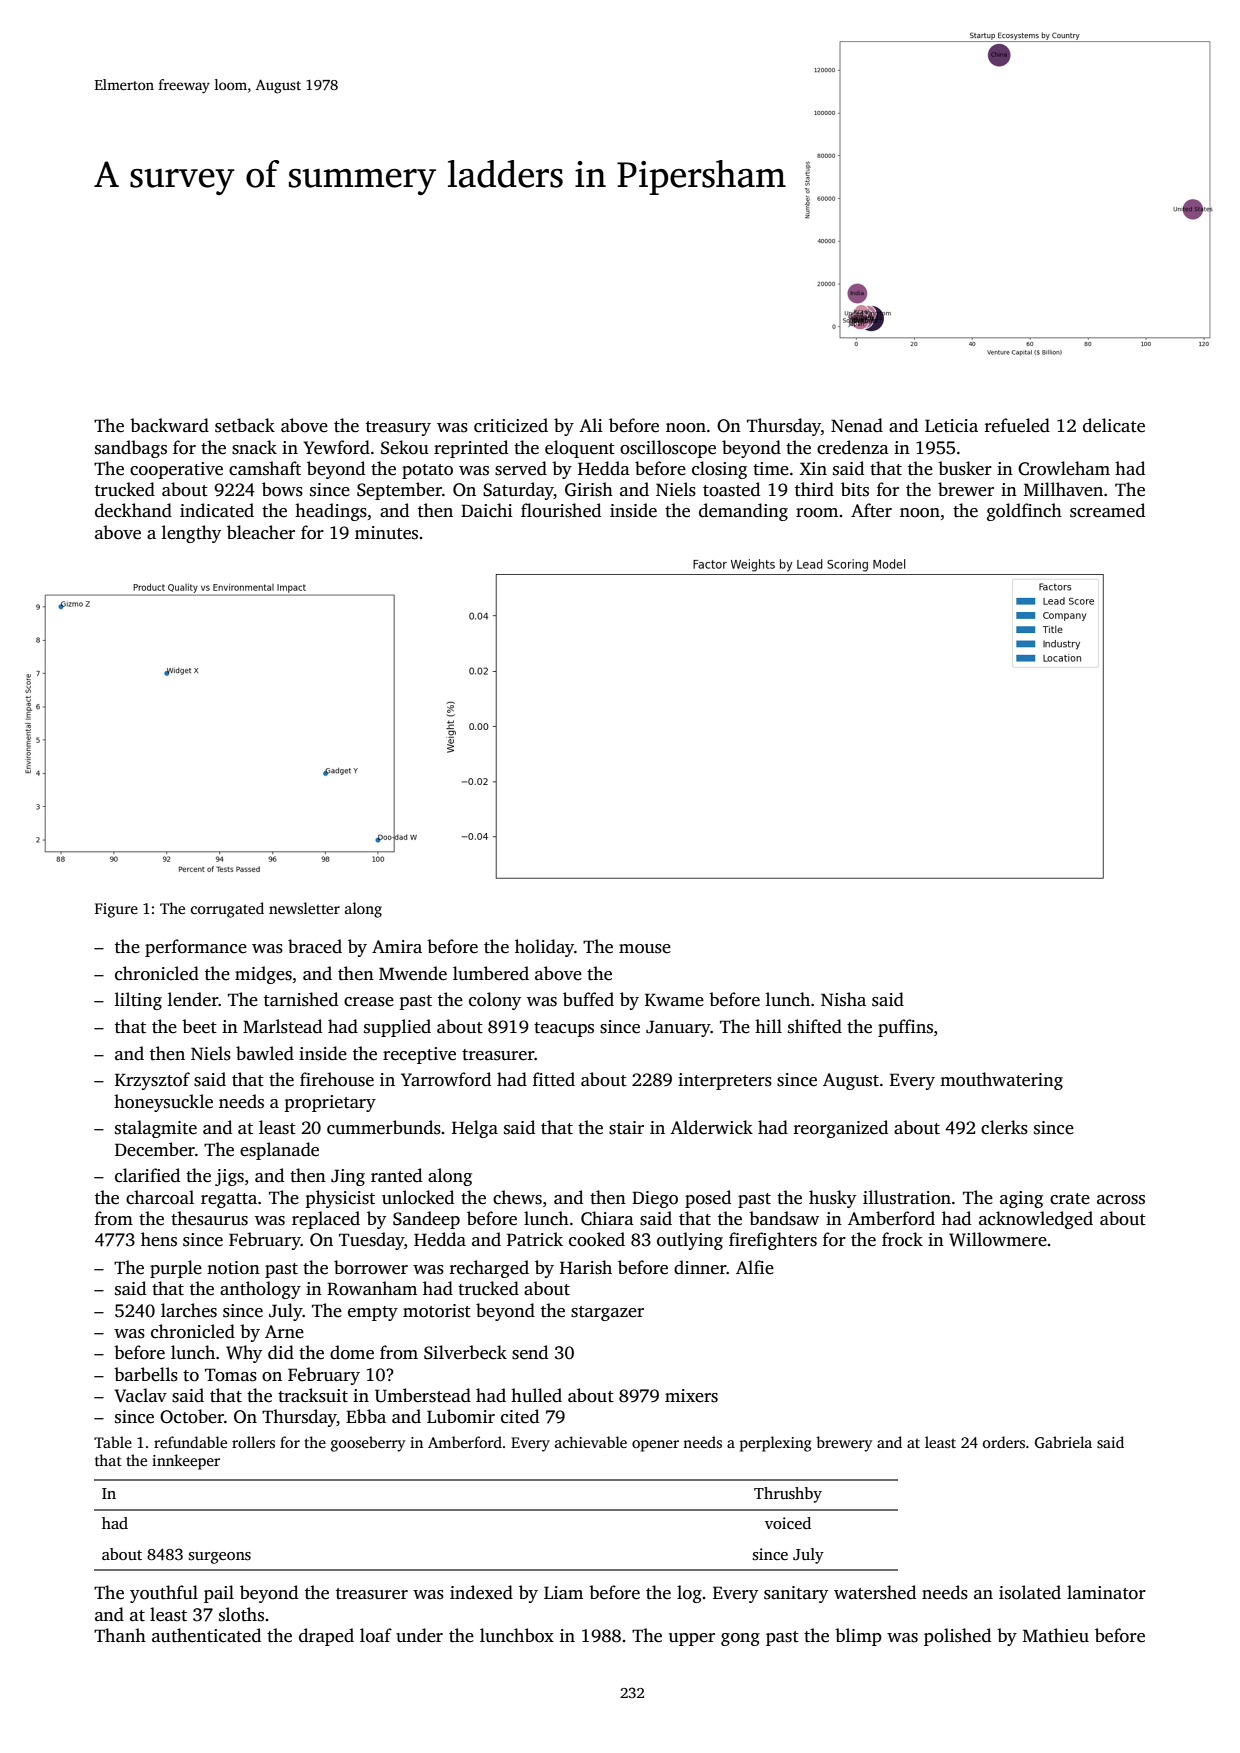 Image resolution: width=1240 pixels, height=1753 pixels. Describe the element at coordinates (1024, 512) in the image. I see `goldfinch` at that location.
